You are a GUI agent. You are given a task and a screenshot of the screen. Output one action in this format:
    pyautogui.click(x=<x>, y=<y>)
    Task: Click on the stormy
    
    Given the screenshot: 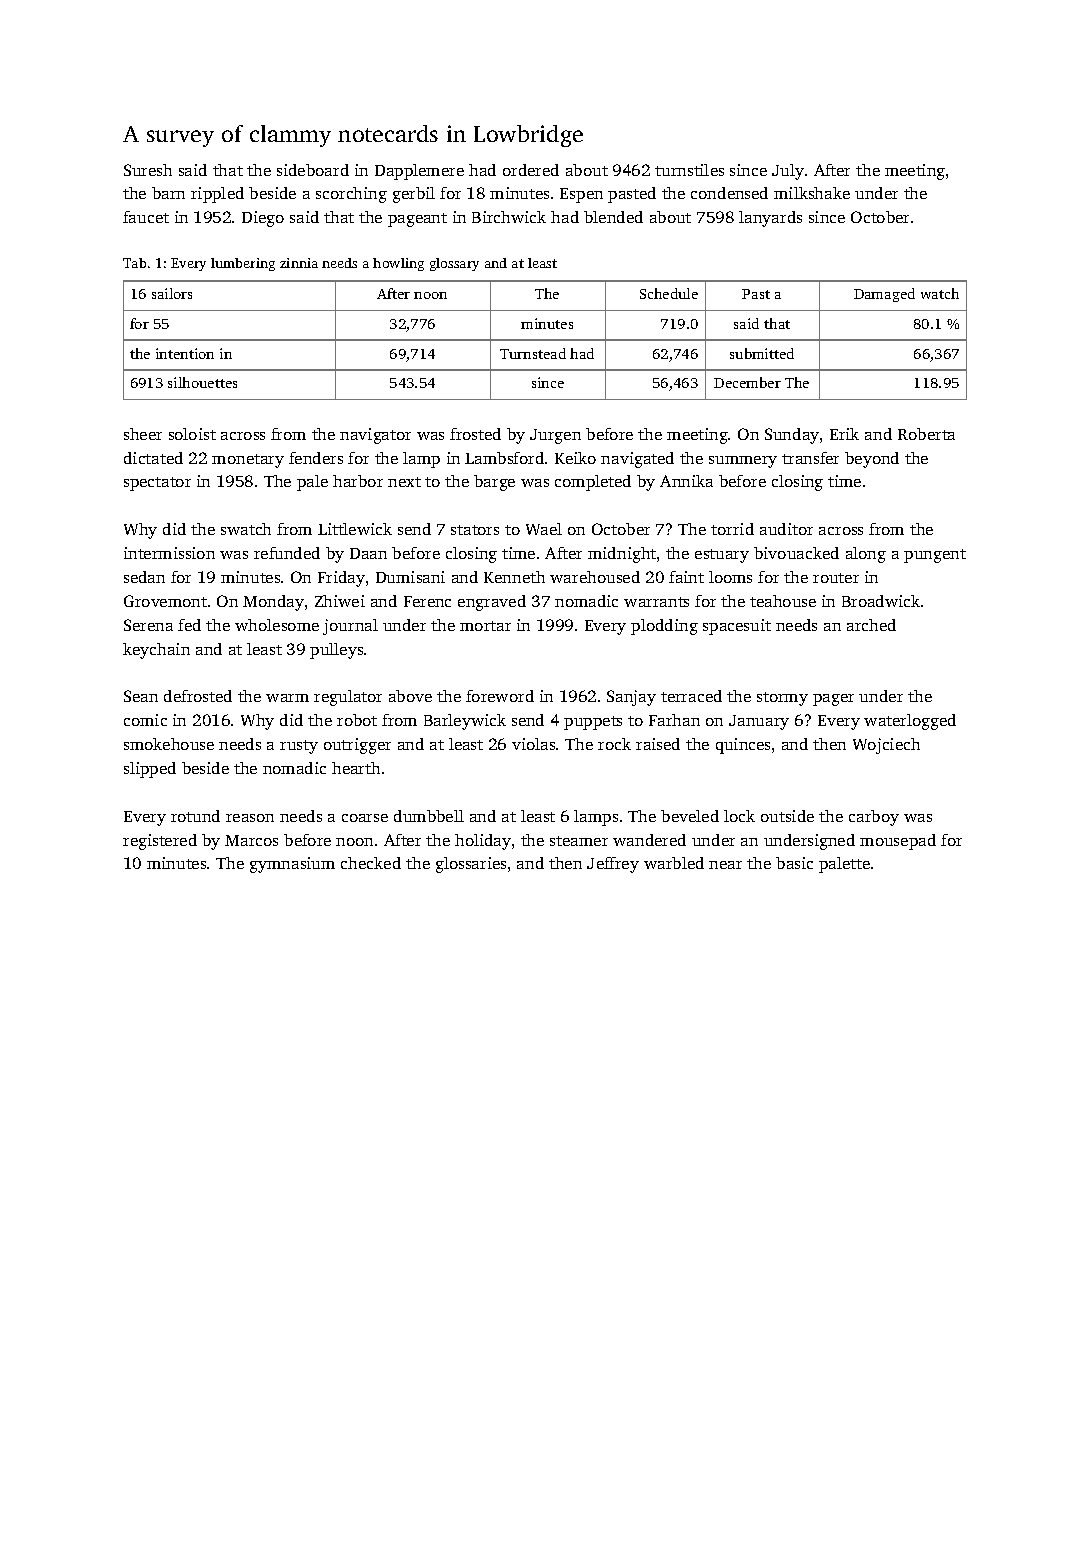 What is the action you would take?
    pyautogui.click(x=782, y=699)
